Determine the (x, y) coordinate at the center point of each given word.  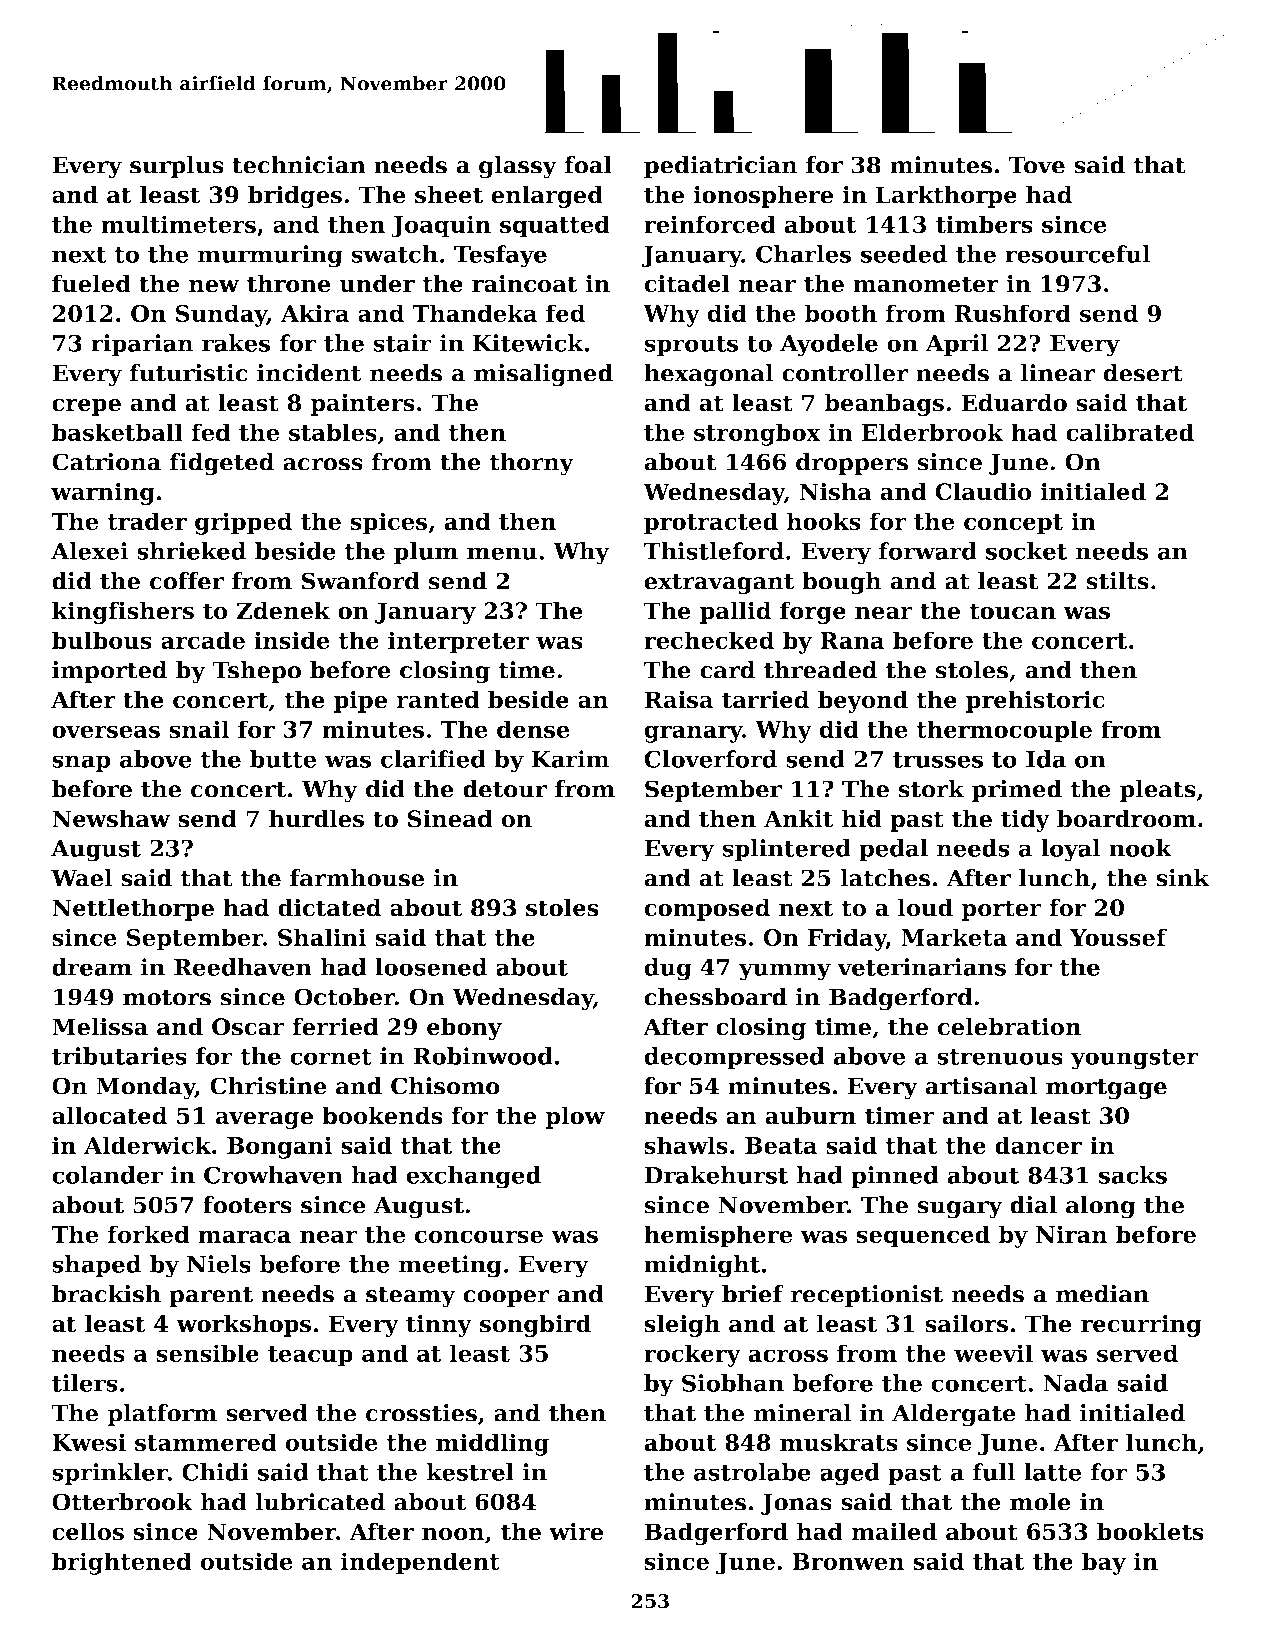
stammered (205, 1442)
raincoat (525, 283)
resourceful (1077, 254)
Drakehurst (716, 1175)
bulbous (102, 640)
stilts (1117, 581)
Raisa (679, 700)
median (1102, 1294)
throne (289, 283)
